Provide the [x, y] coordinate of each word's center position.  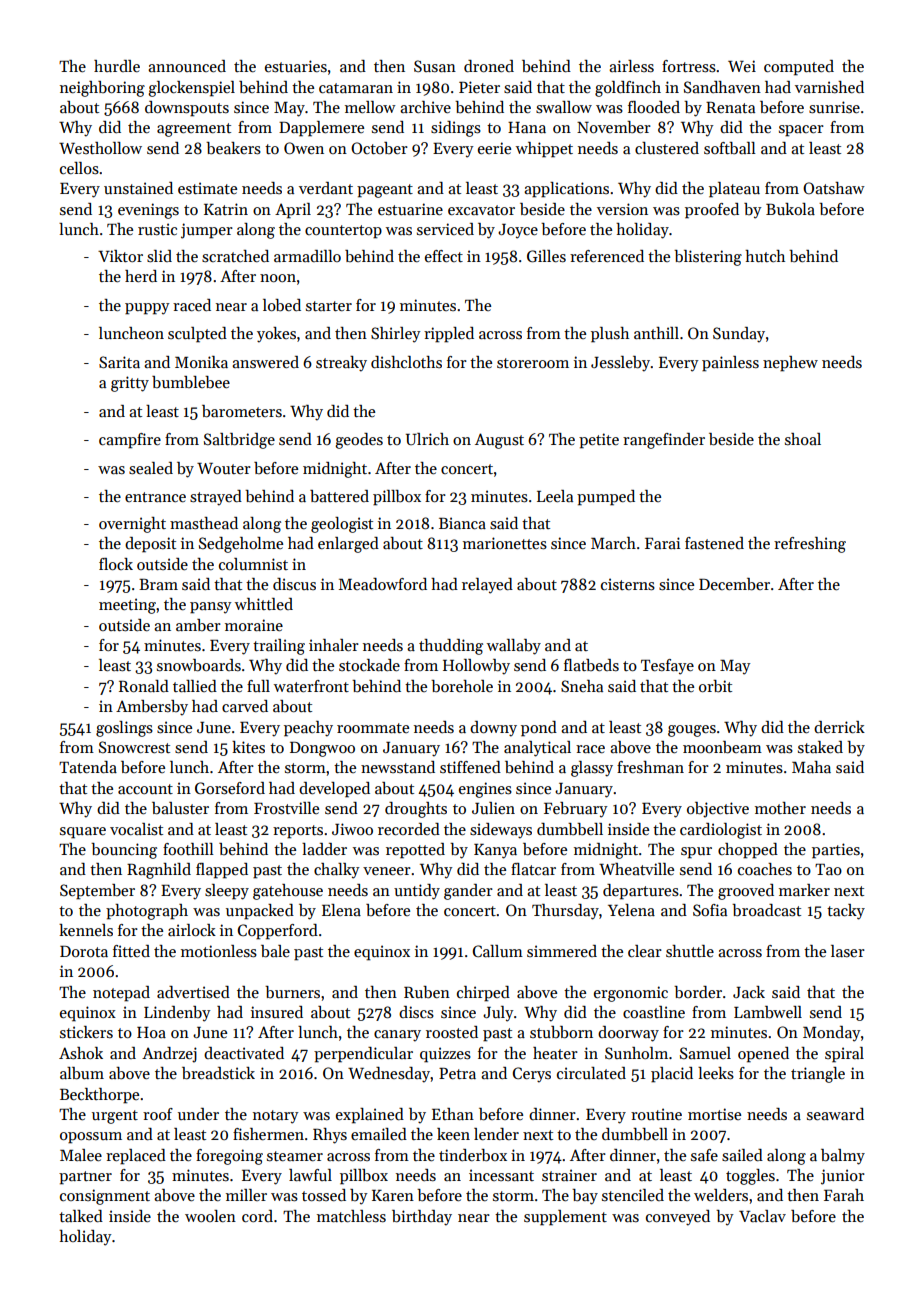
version [622, 209]
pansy [211, 608]
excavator [481, 210]
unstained [138, 188]
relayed [487, 586]
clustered [667, 148]
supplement [565, 1218]
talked [81, 1216]
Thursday [565, 912]
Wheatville [636, 869]
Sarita [119, 362]
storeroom [533, 363]
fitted [131, 951]
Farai [662, 543]
